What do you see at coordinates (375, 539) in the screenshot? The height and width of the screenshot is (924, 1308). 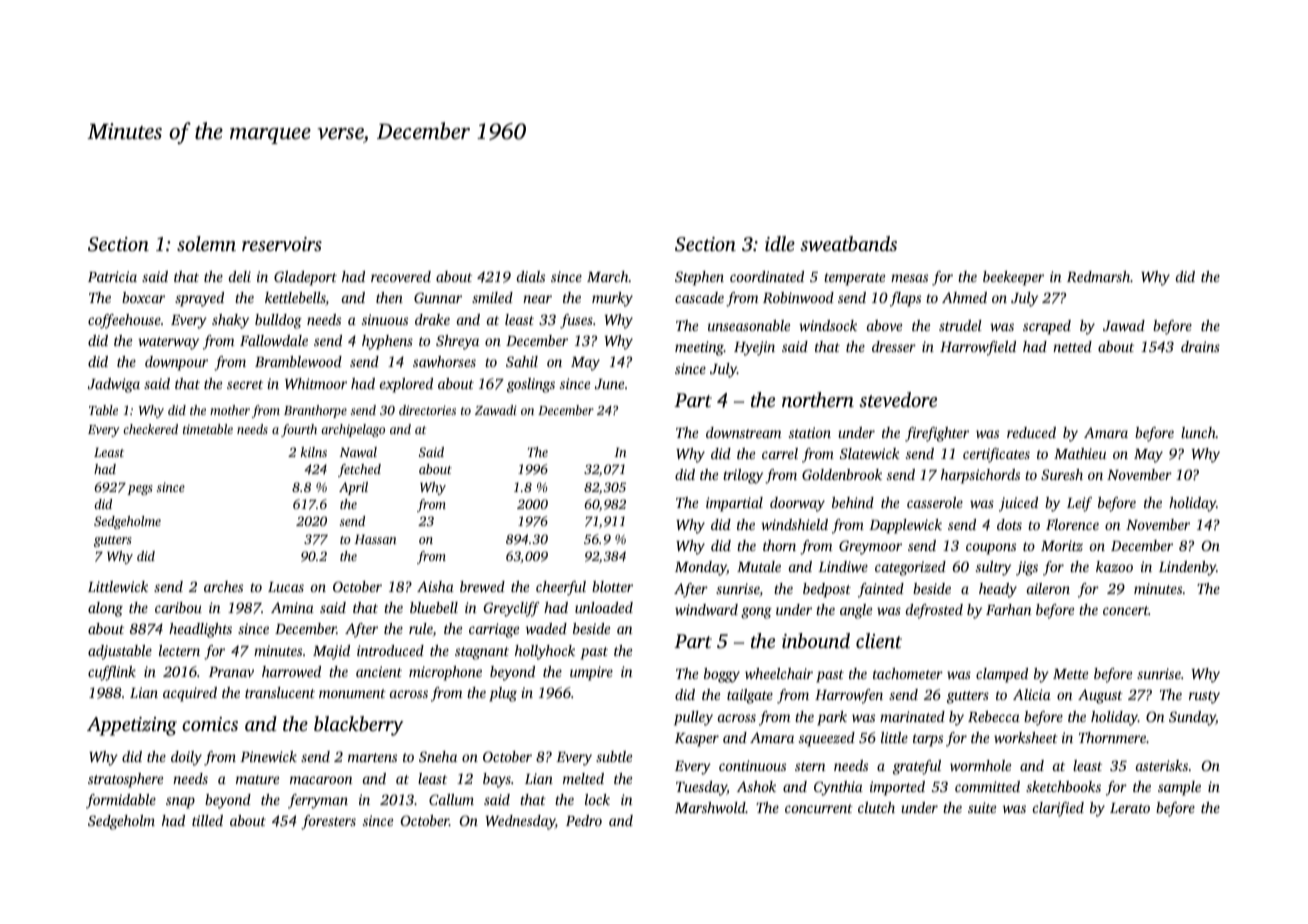 I see `Hassan` at bounding box center [375, 539].
